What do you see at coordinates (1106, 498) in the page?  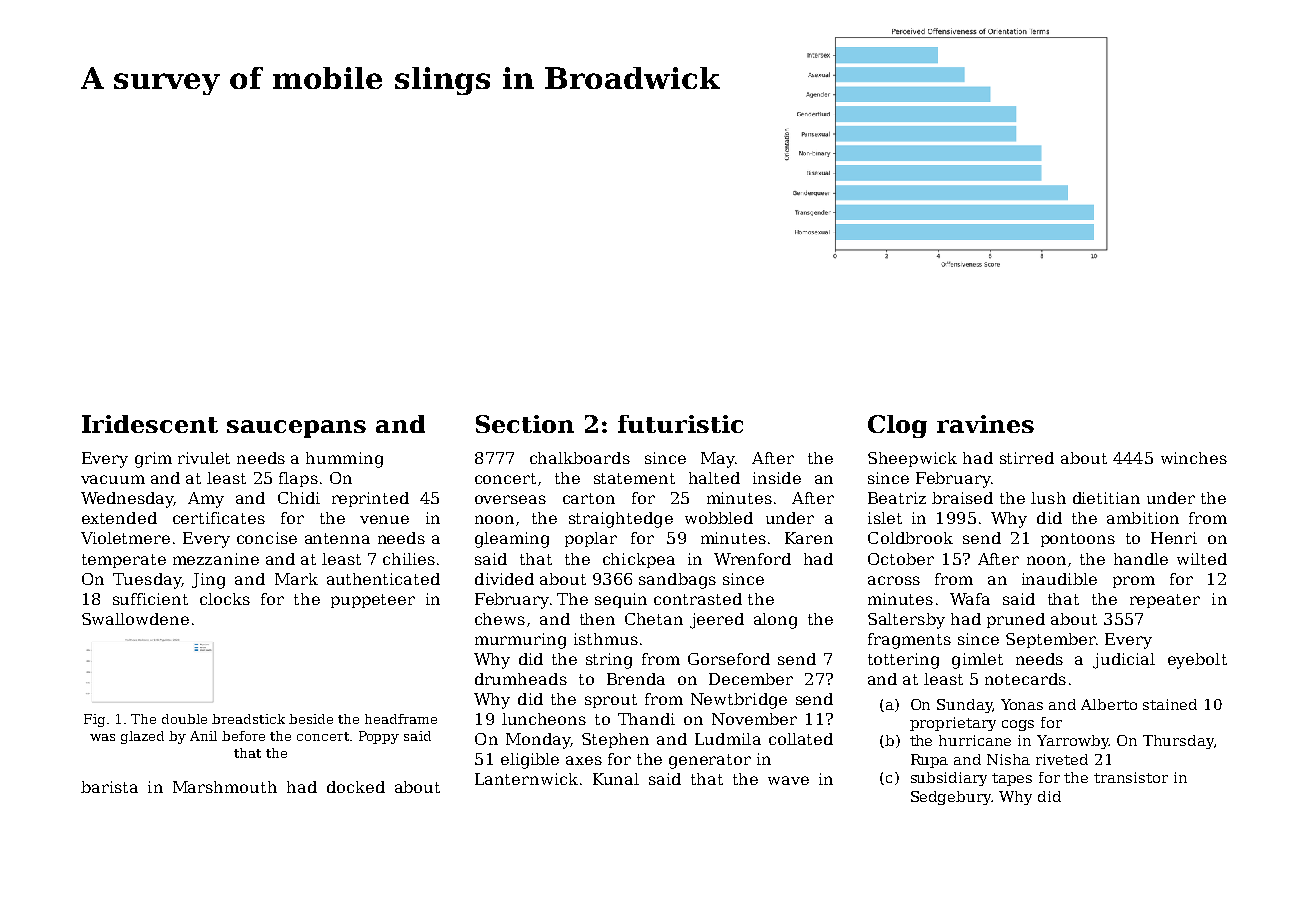 I see `dietitian` at bounding box center [1106, 498].
